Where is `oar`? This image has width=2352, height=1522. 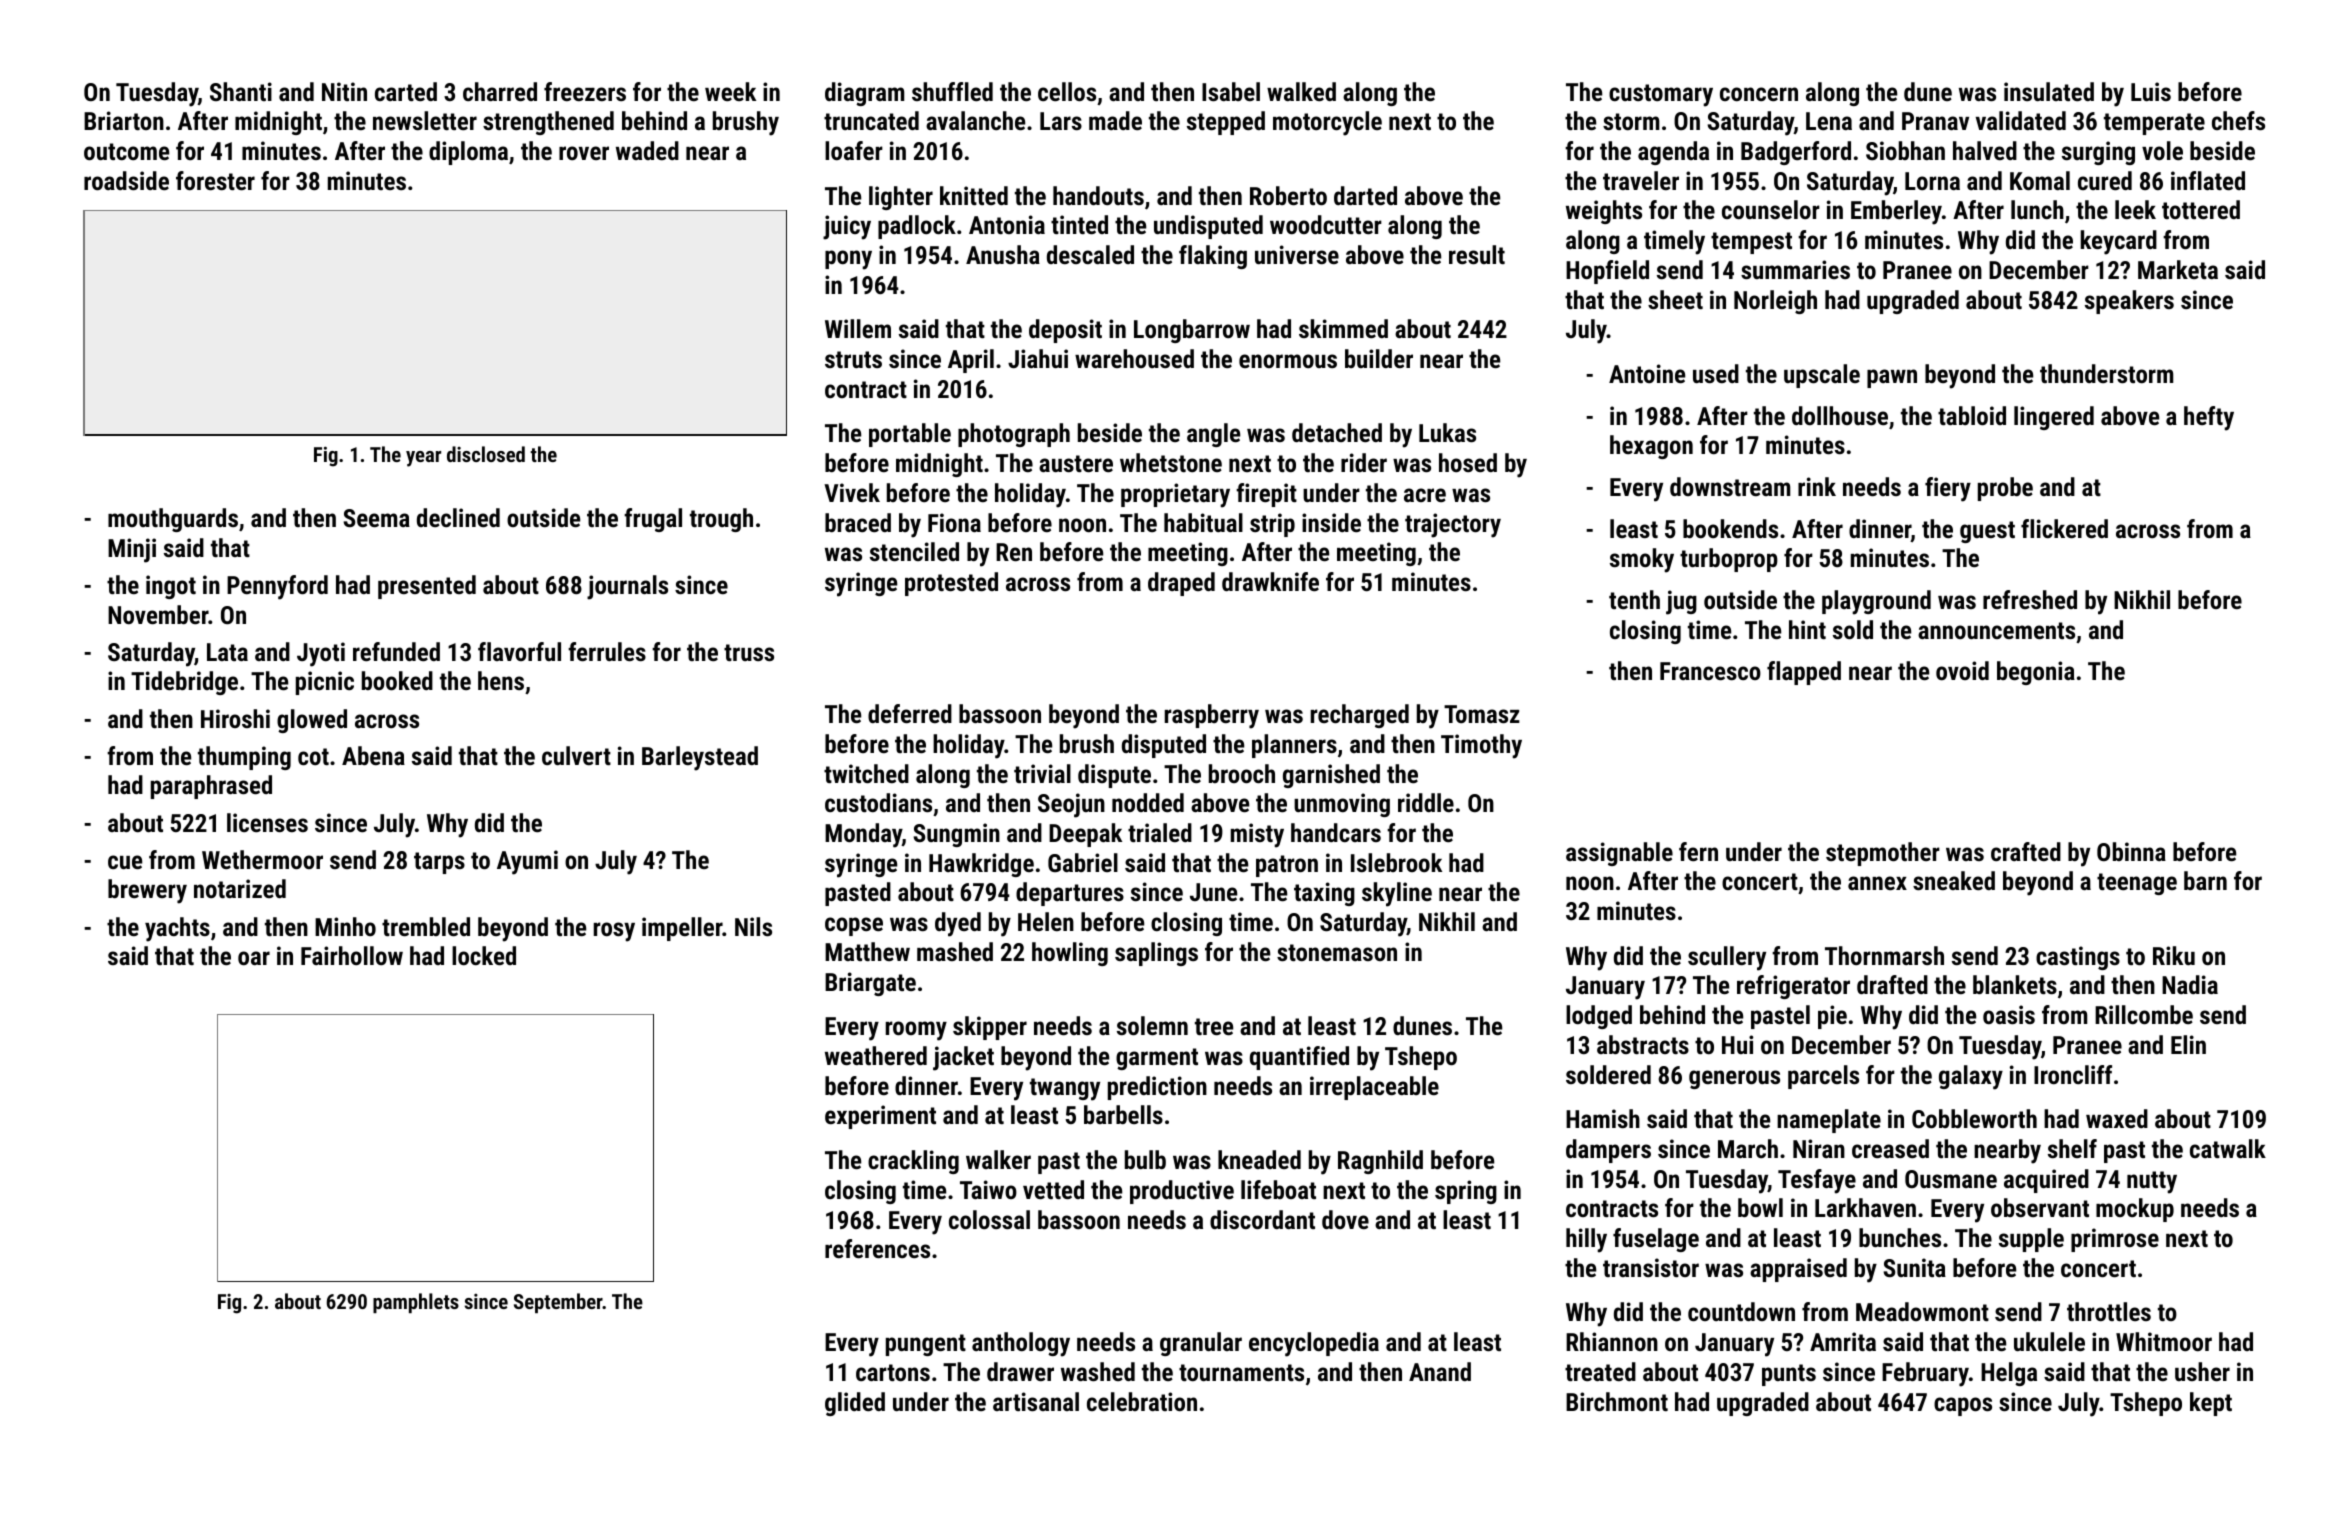 oar is located at coordinates (254, 958).
